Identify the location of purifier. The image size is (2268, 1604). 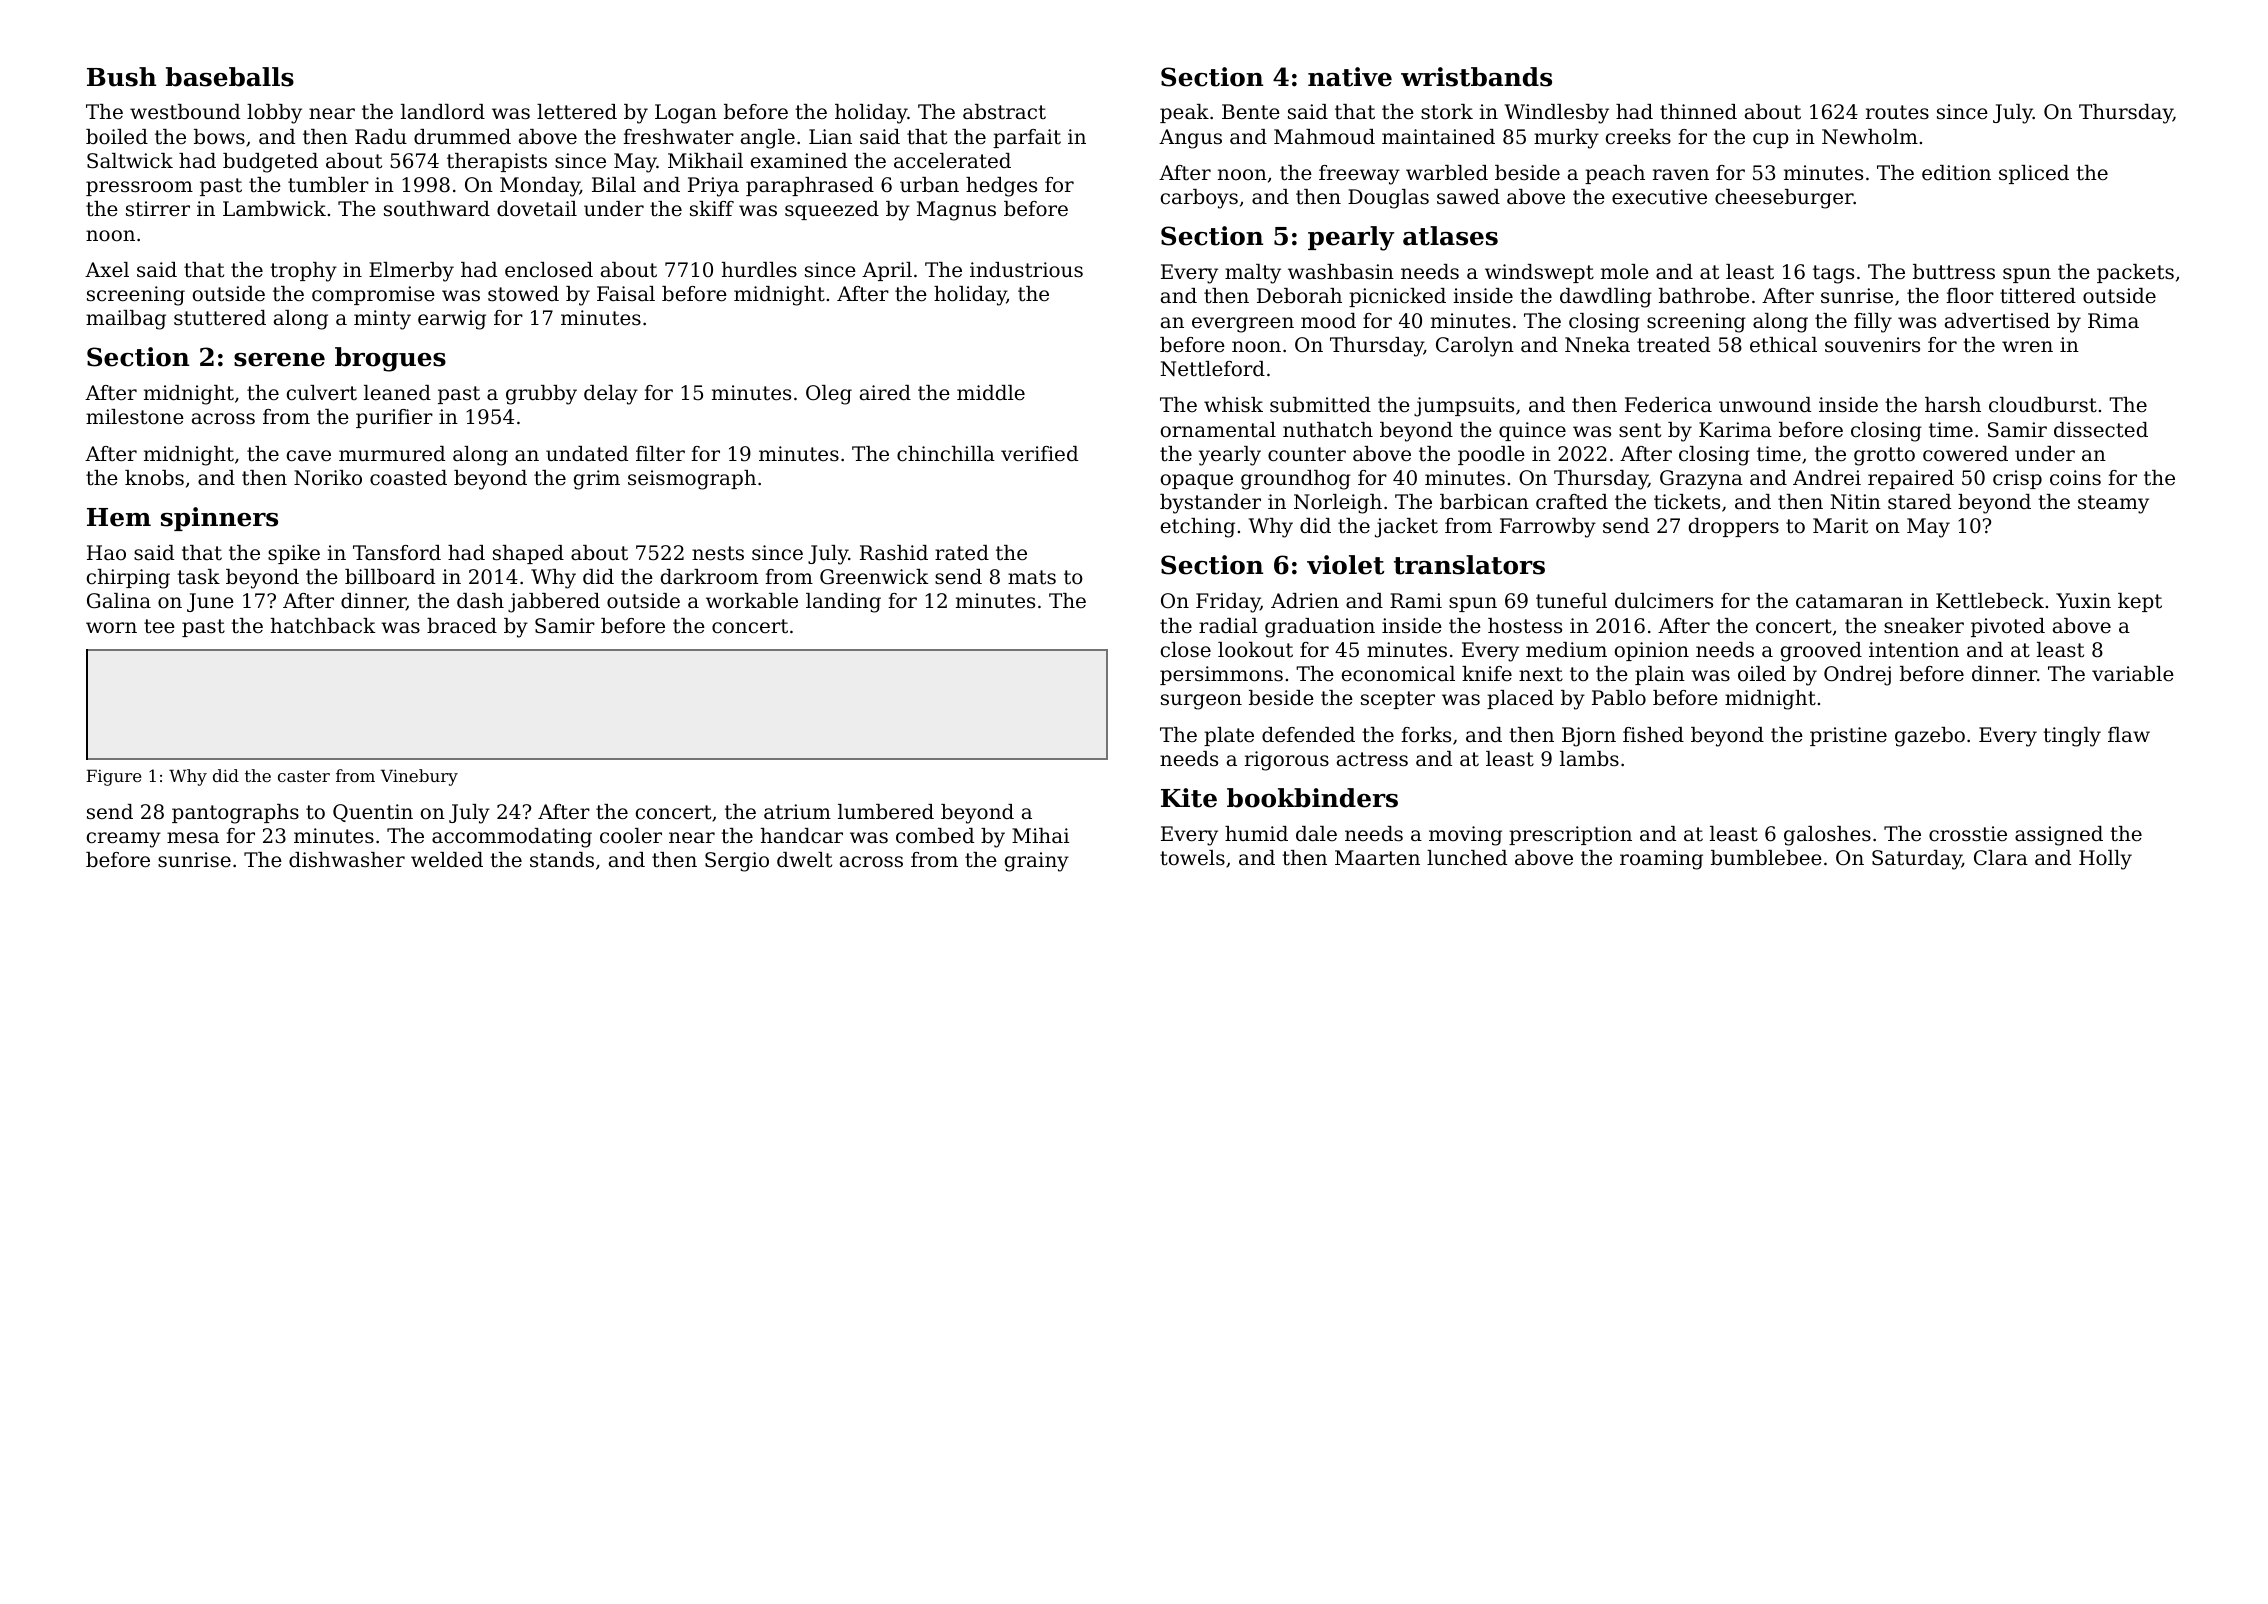
(394, 418).
